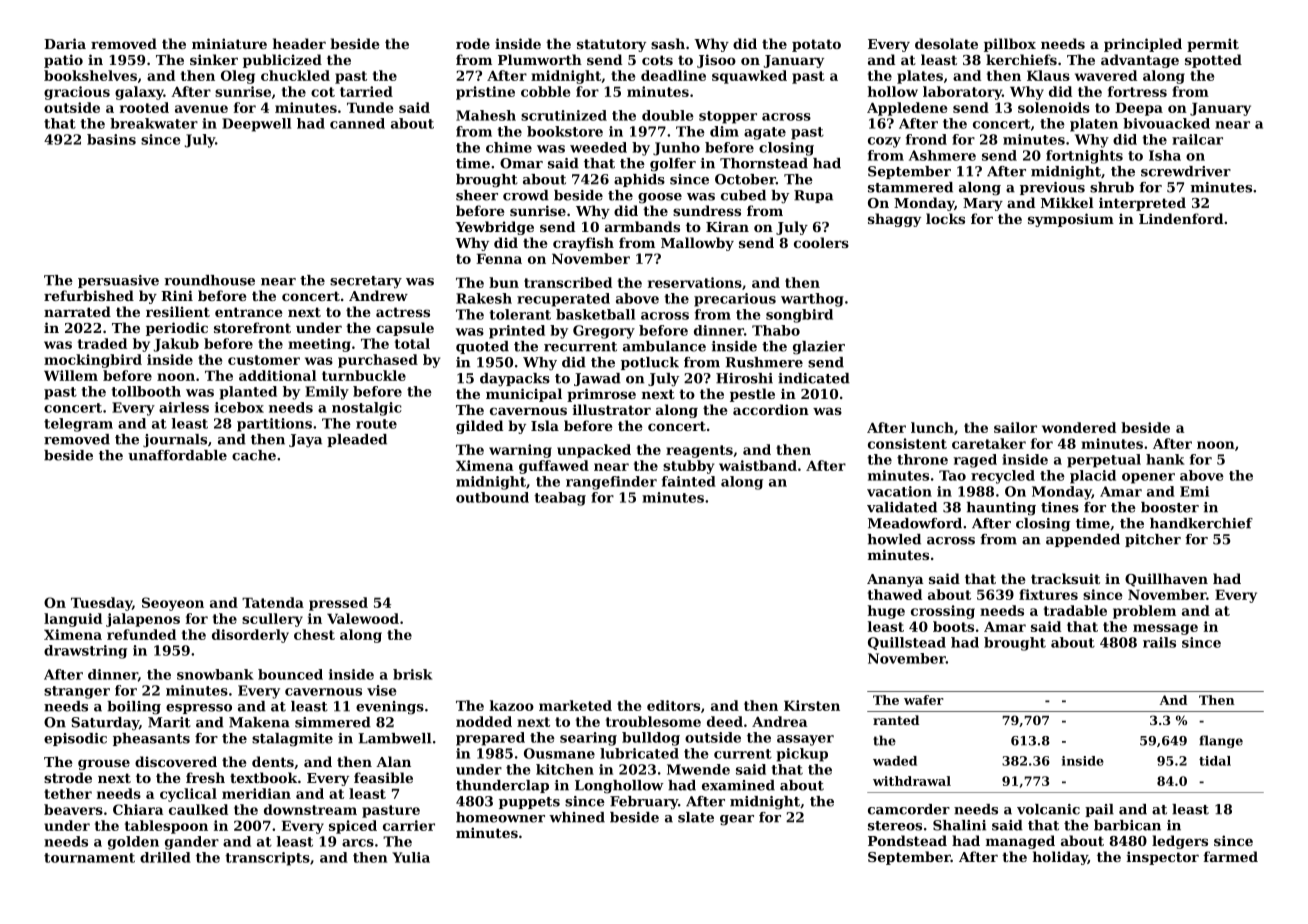 The height and width of the image is (924, 1308). I want to click on boots, so click(953, 626).
